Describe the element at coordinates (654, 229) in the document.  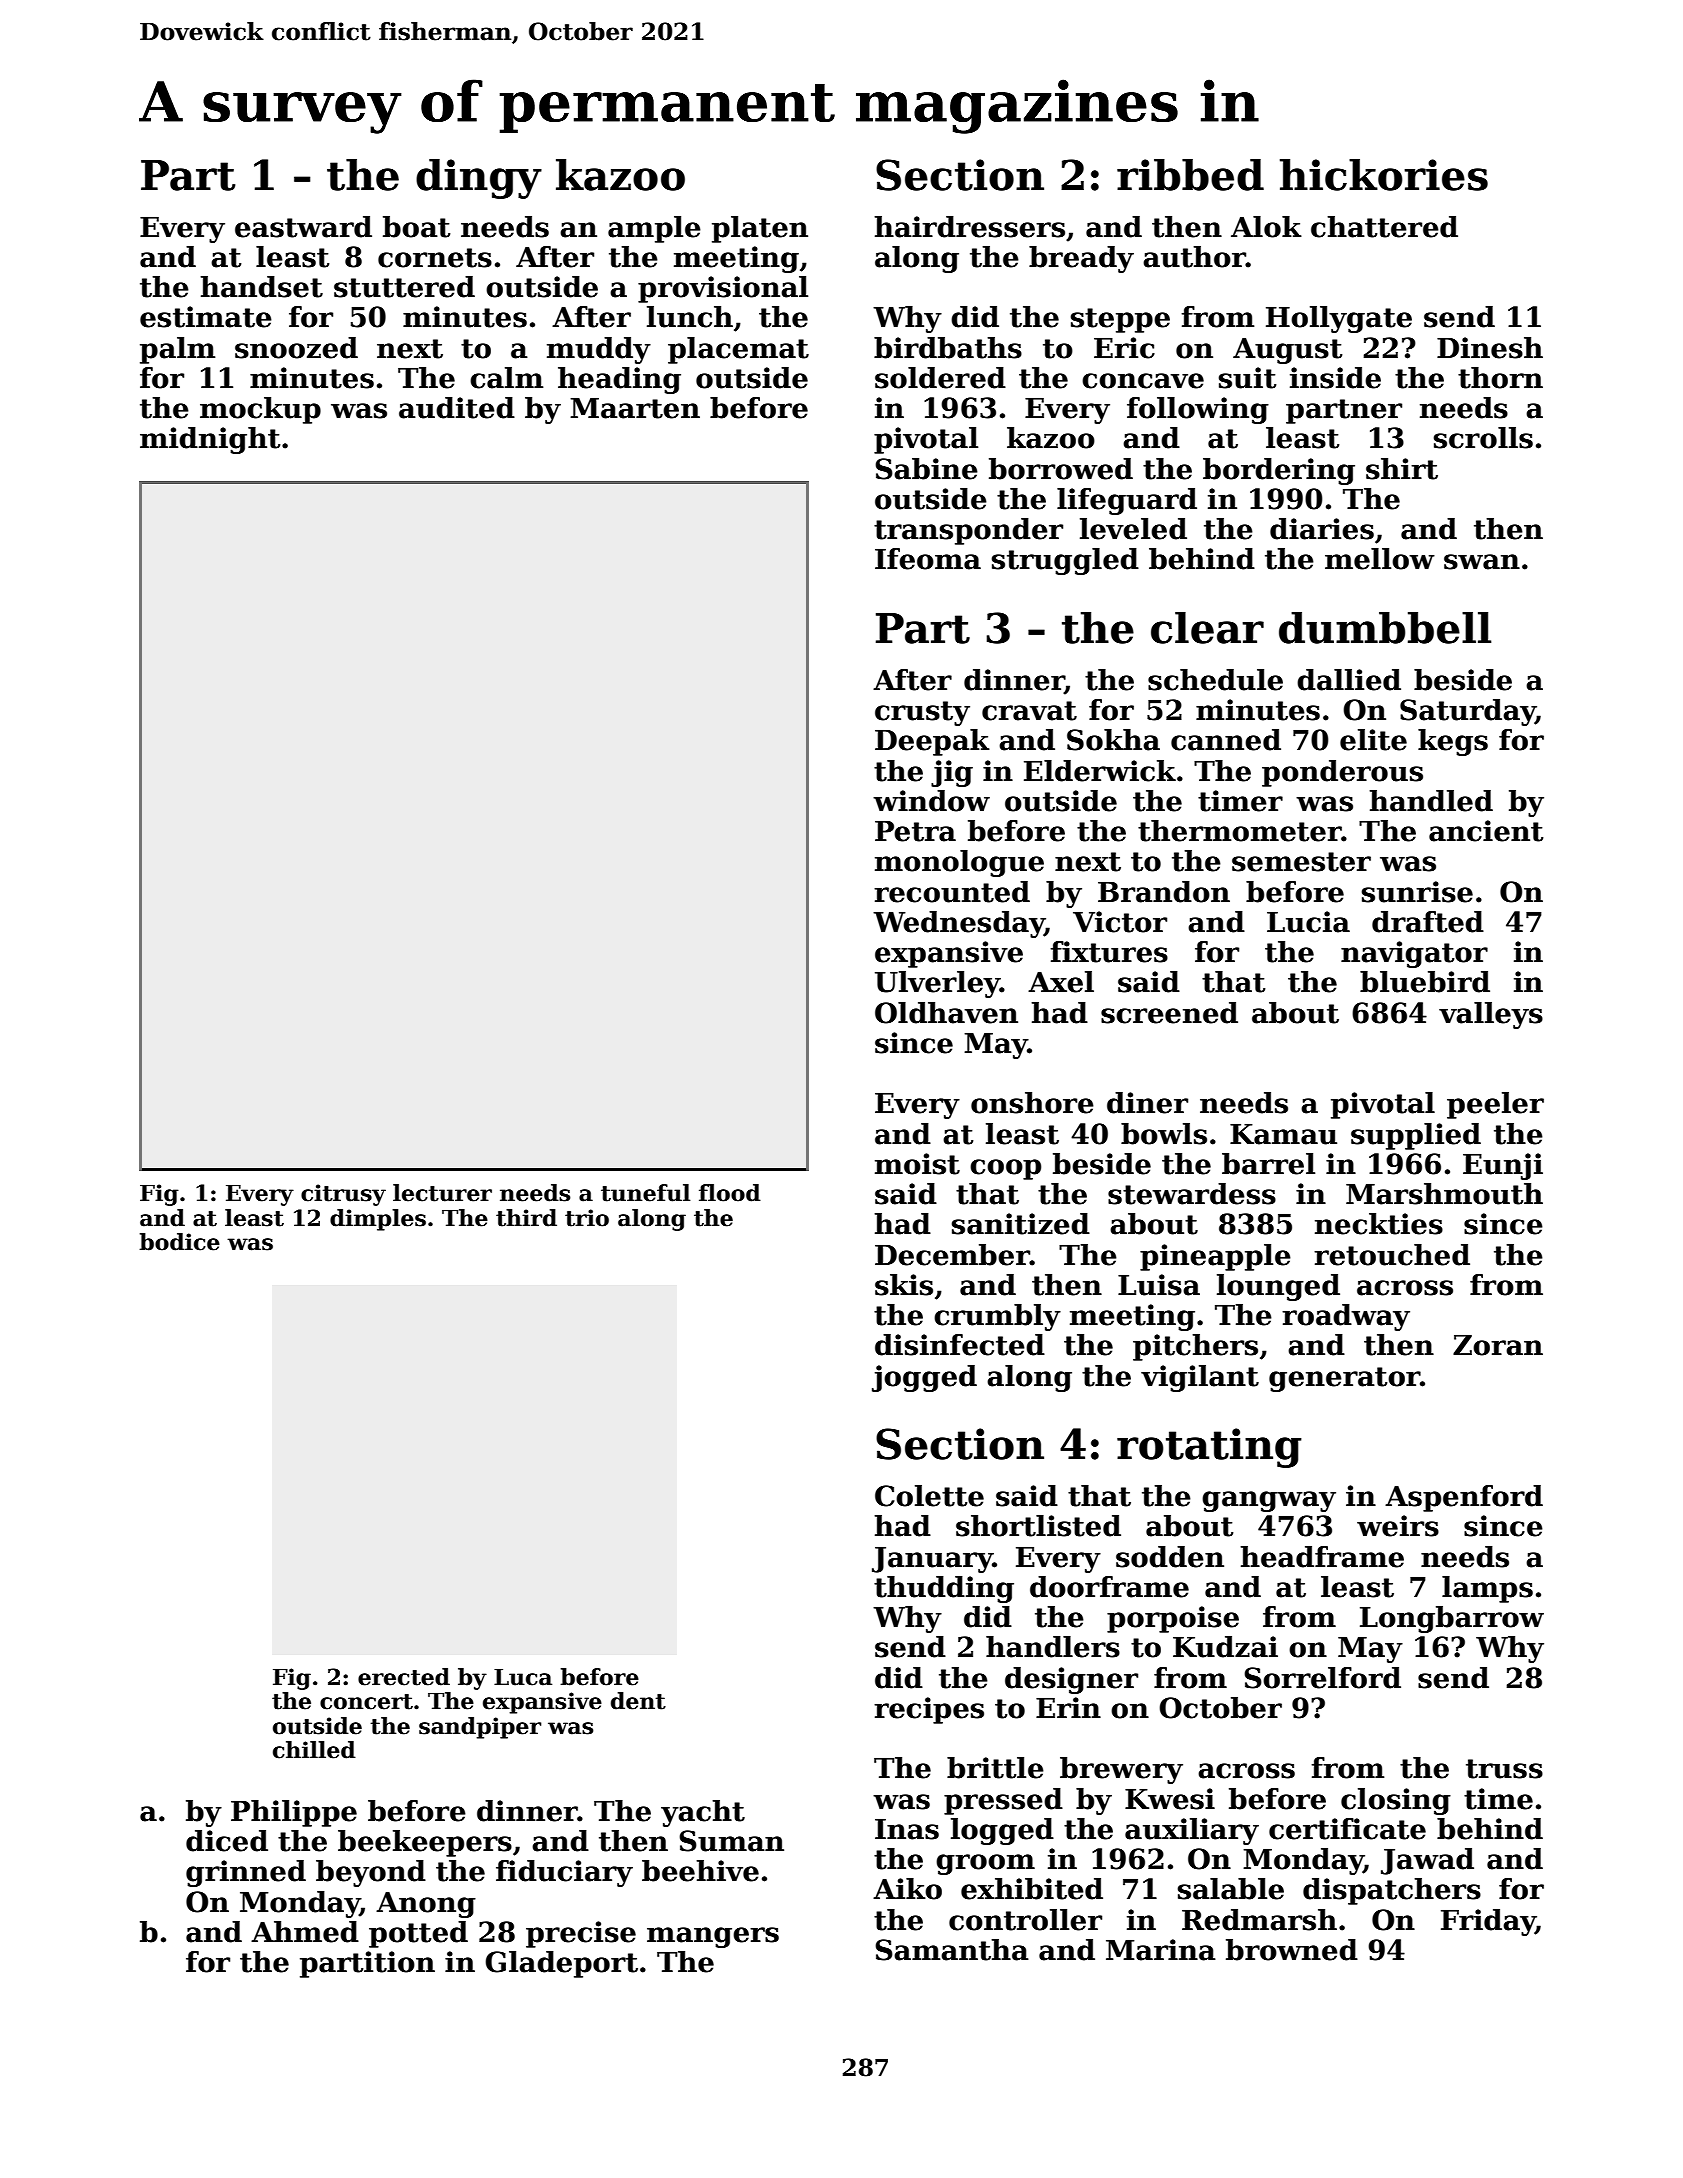
I see `ample` at that location.
